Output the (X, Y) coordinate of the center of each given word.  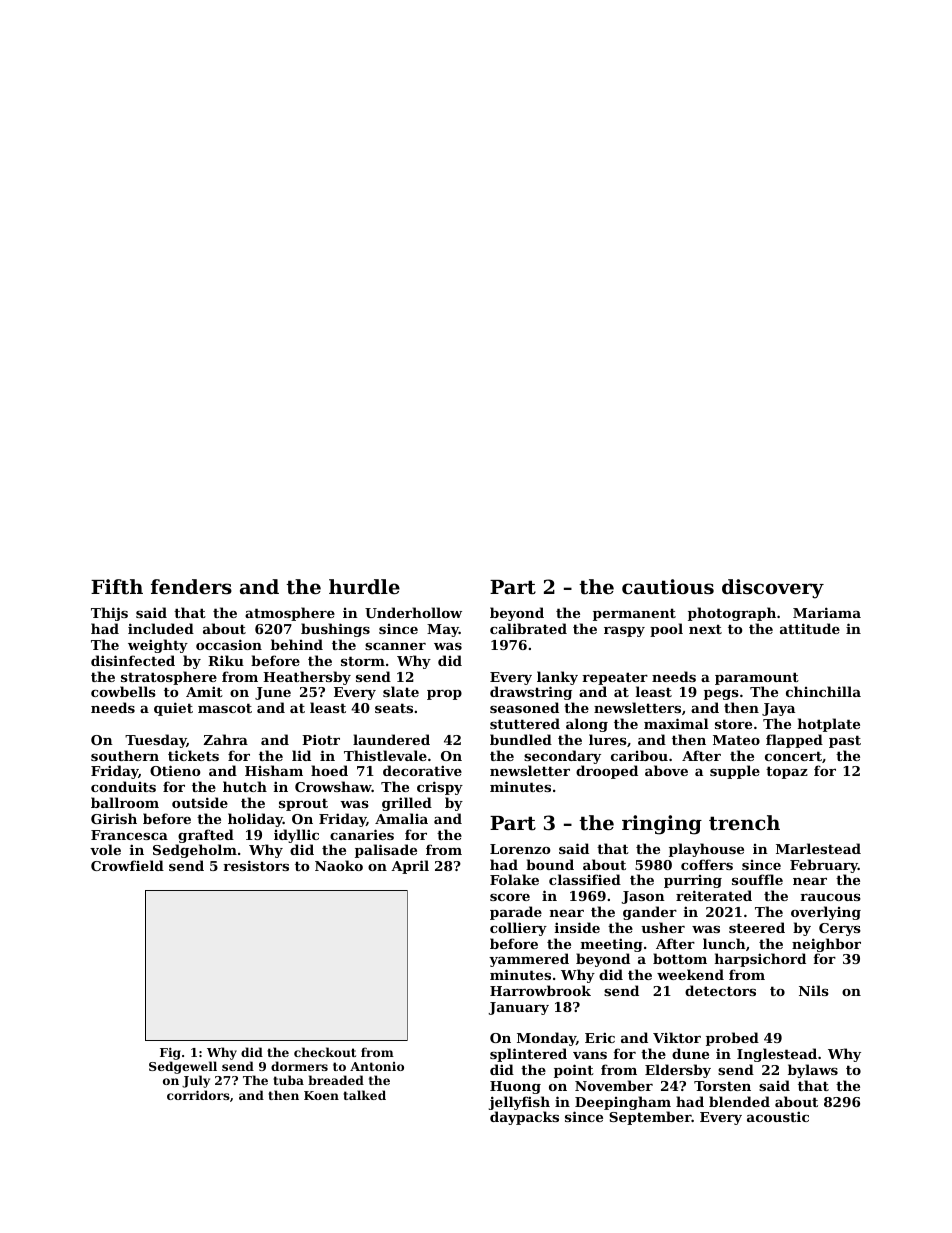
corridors (198, 1095)
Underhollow (413, 612)
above (666, 770)
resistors (256, 865)
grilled (407, 804)
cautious (668, 587)
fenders (191, 587)
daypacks (524, 1118)
